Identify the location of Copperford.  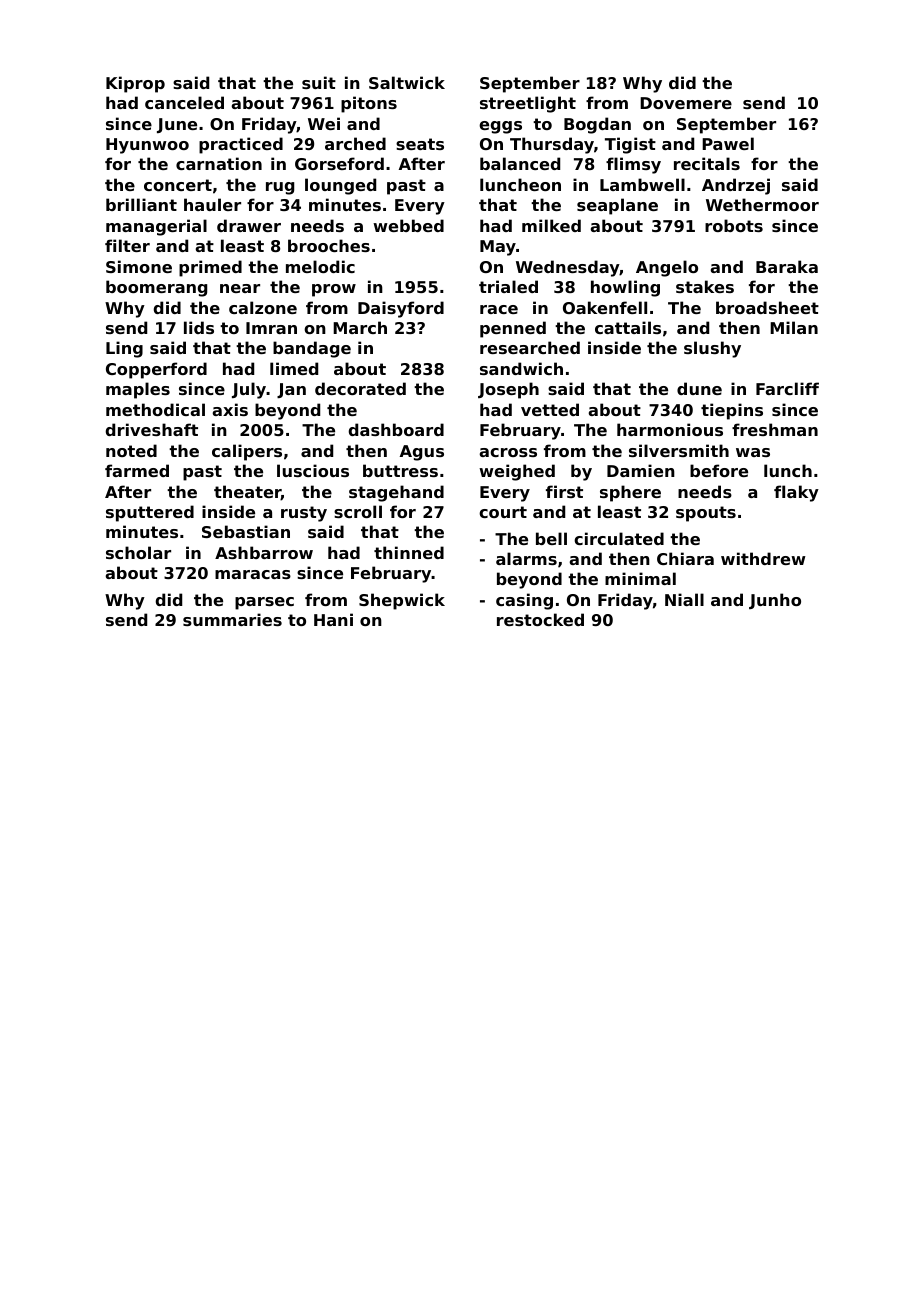
(156, 370).
